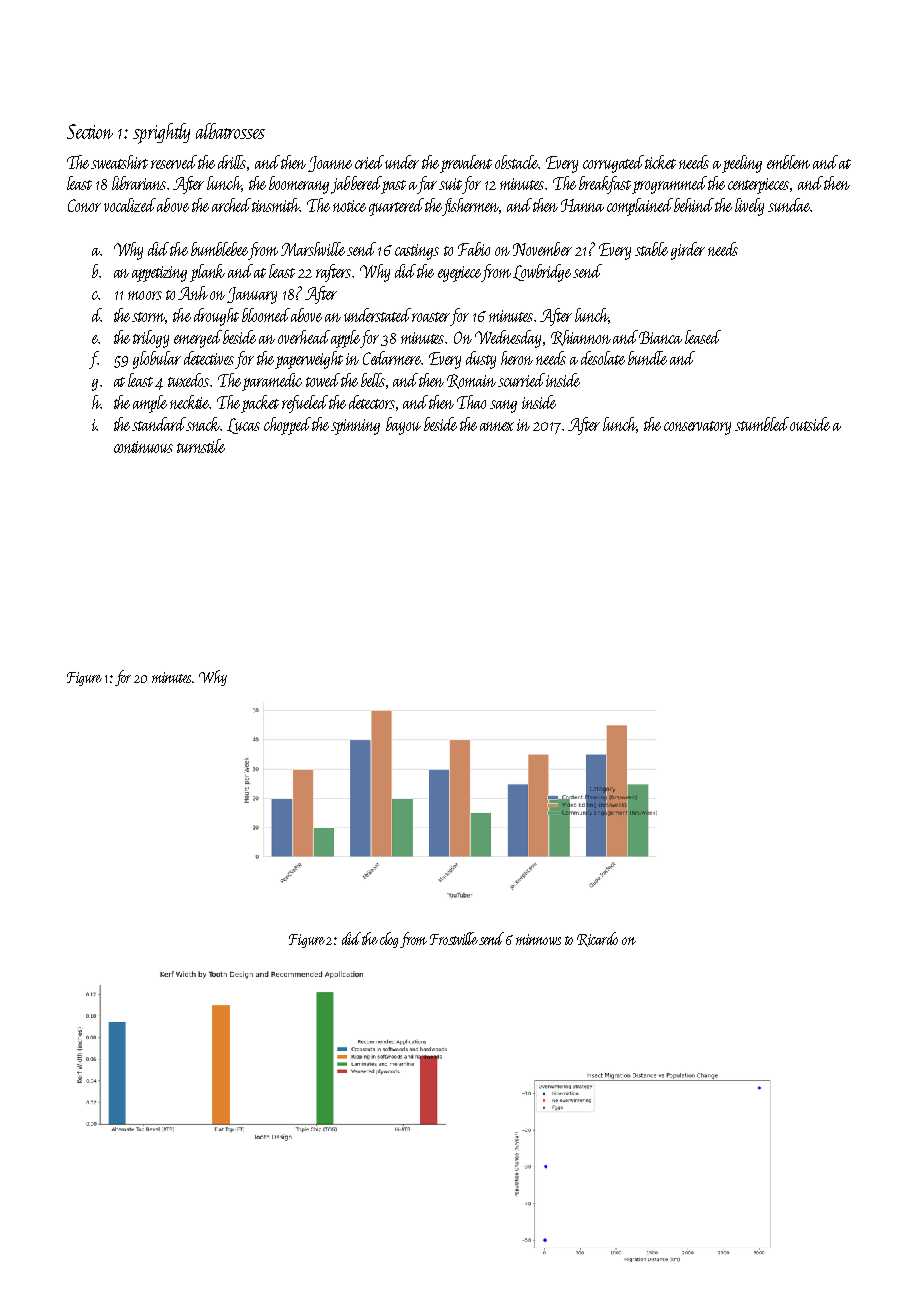  I want to click on obstacle, so click(517, 162).
